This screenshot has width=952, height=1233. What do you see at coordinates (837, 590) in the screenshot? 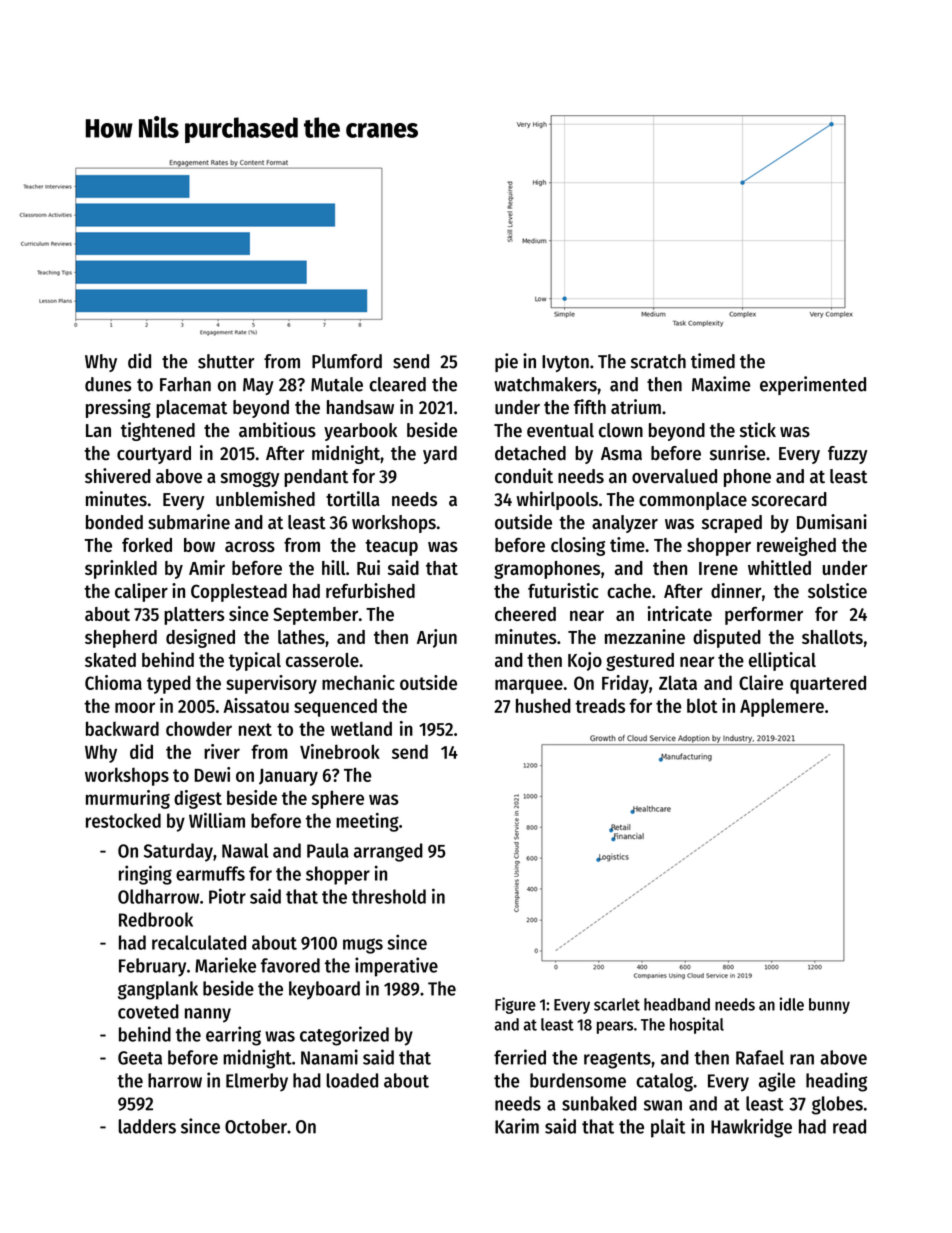
I see `solstice` at bounding box center [837, 590].
